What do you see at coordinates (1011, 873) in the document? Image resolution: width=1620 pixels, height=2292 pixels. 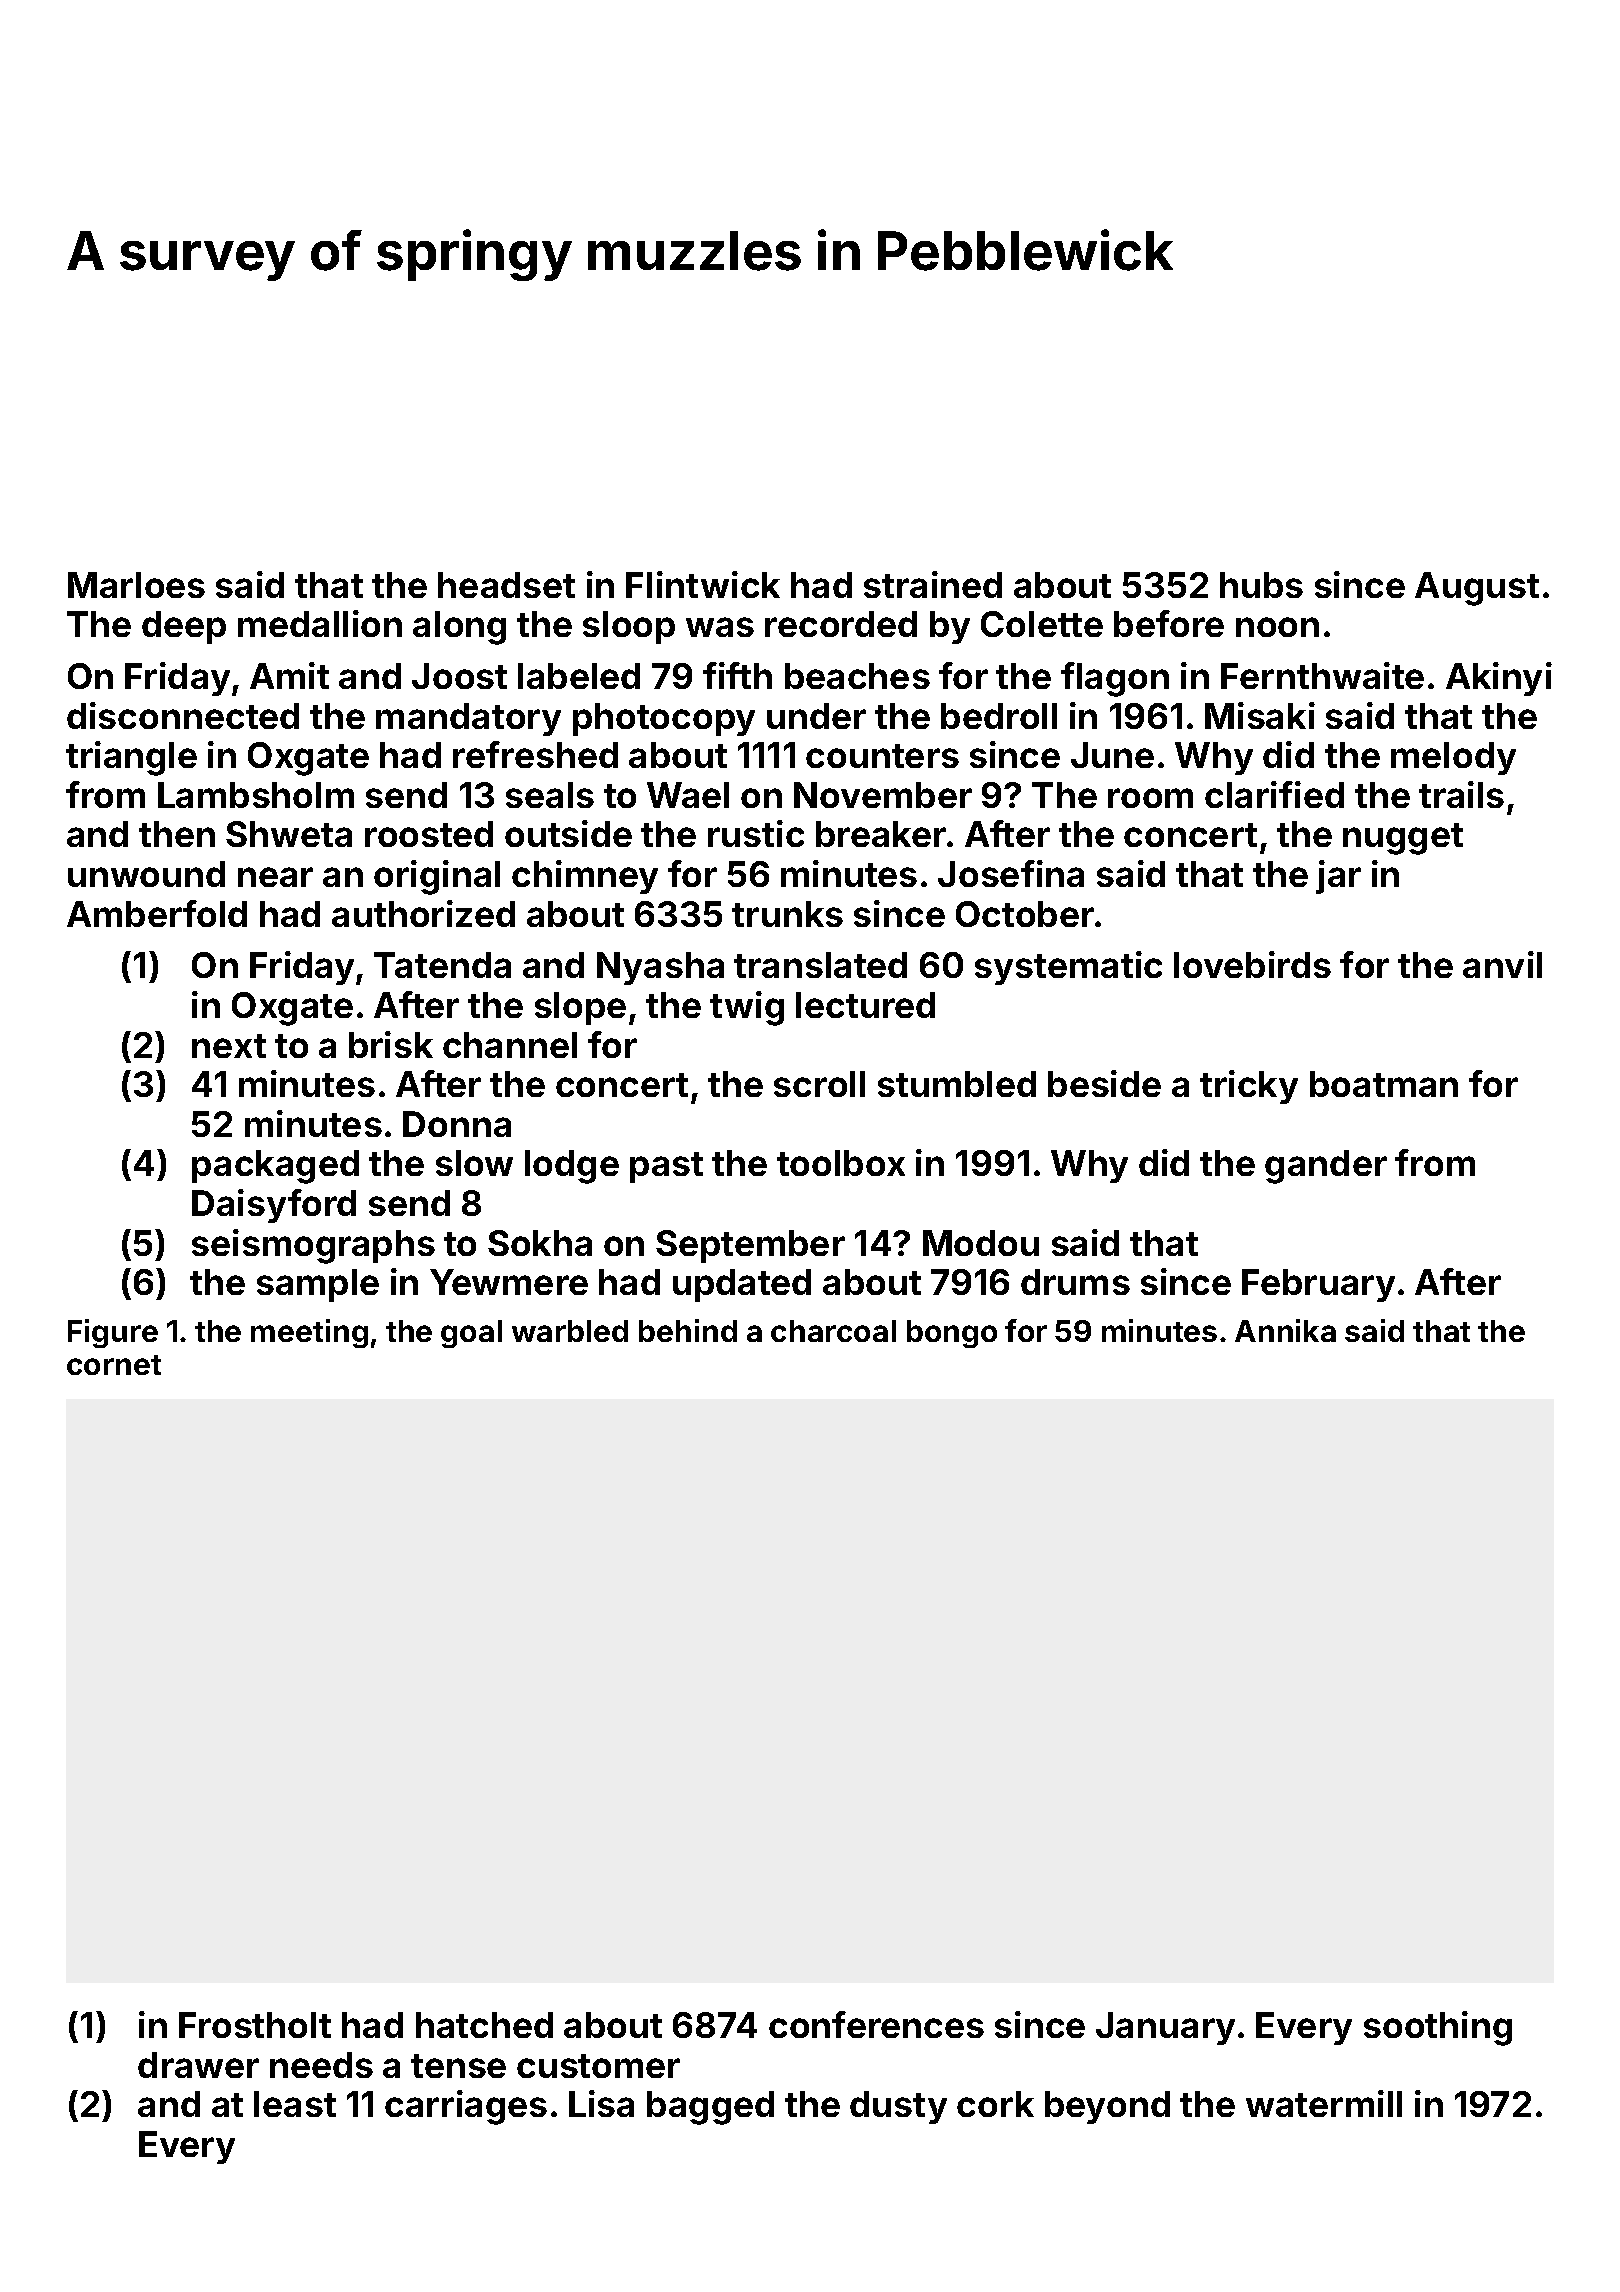 I see `Josefina` at bounding box center [1011, 873].
